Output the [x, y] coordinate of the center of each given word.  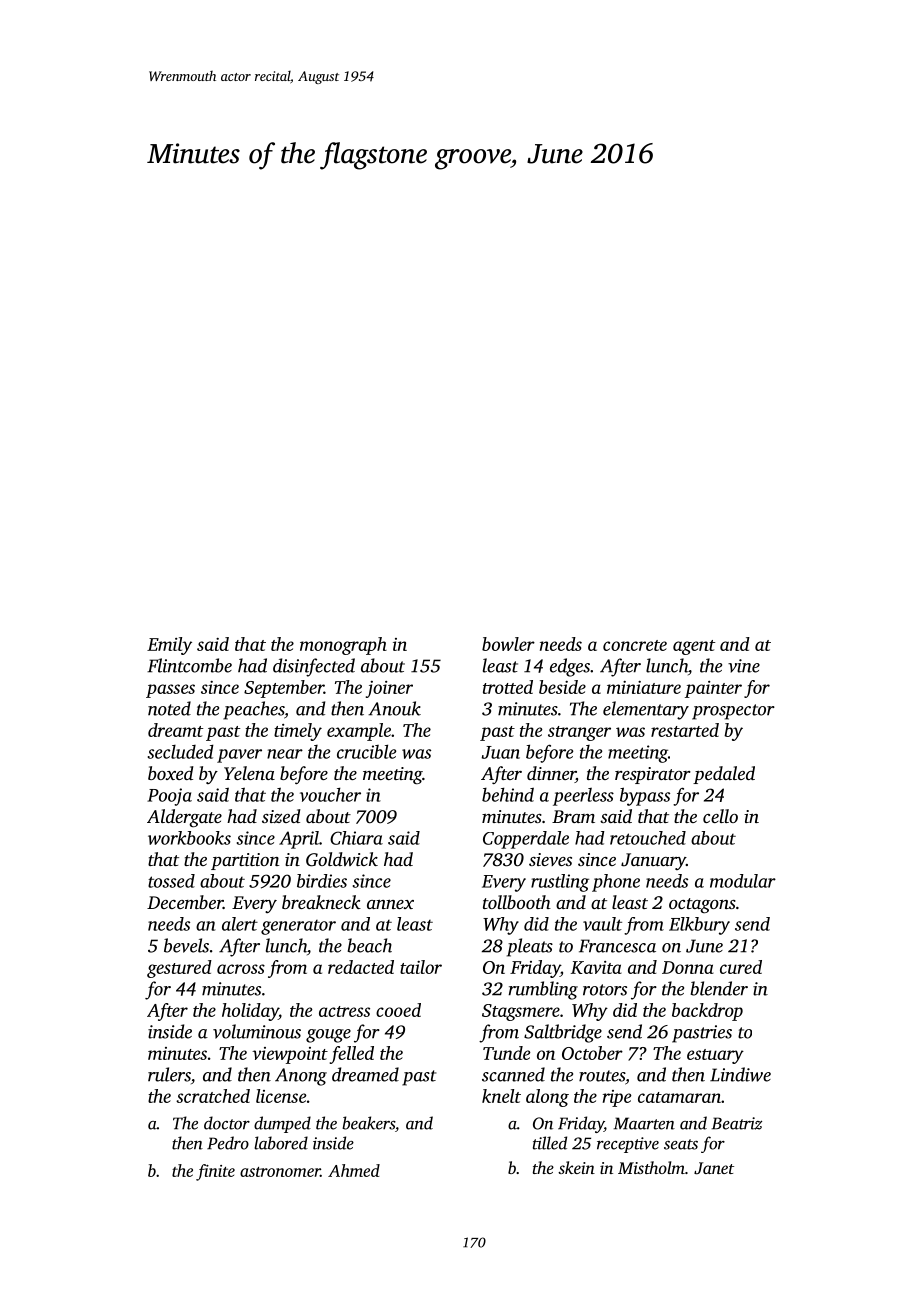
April [299, 840]
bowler [508, 644]
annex [390, 904]
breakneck [321, 902]
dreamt [175, 730]
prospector [733, 712]
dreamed [365, 1074]
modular [743, 881]
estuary [715, 1056]
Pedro [228, 1143]
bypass [645, 796]
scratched [213, 1096]
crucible [366, 751]
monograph [343, 646]
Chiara [356, 838]
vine [744, 666]
